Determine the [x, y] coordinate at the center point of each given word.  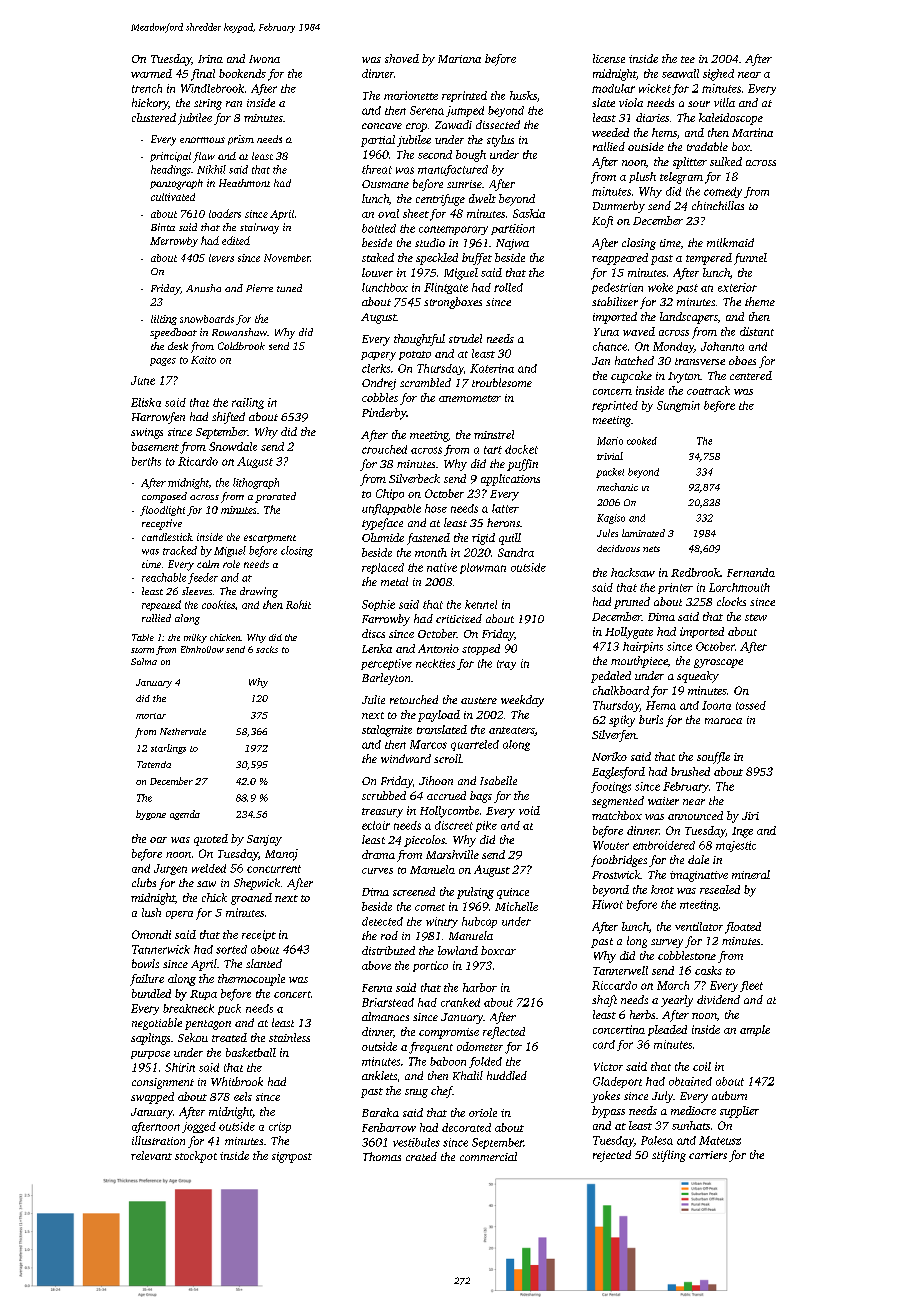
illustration [158, 1140]
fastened [428, 539]
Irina [210, 59]
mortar [151, 716]
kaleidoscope [731, 119]
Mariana [459, 59]
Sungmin [678, 406]
